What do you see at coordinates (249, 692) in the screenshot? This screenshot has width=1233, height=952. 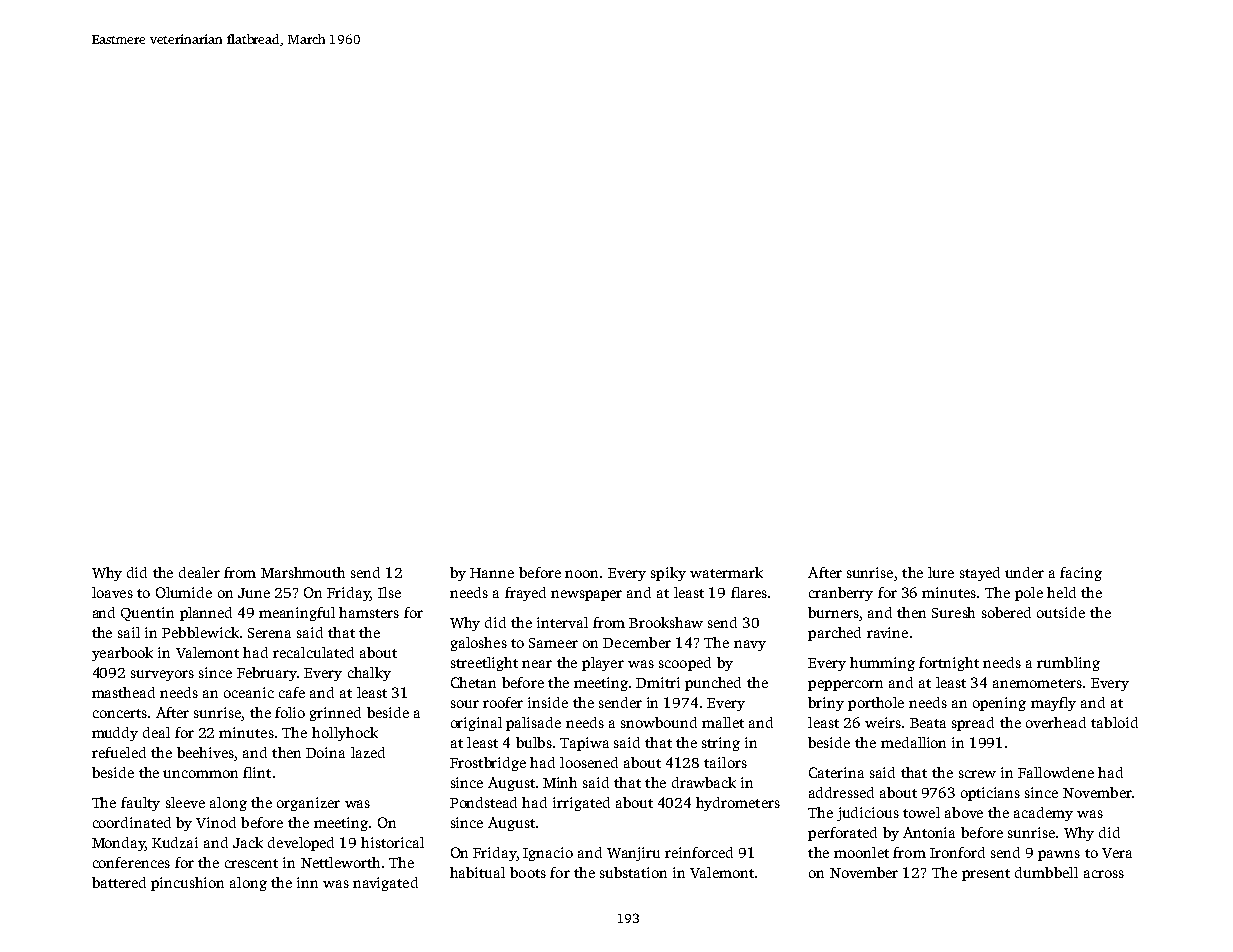 I see `oceanic` at bounding box center [249, 692].
